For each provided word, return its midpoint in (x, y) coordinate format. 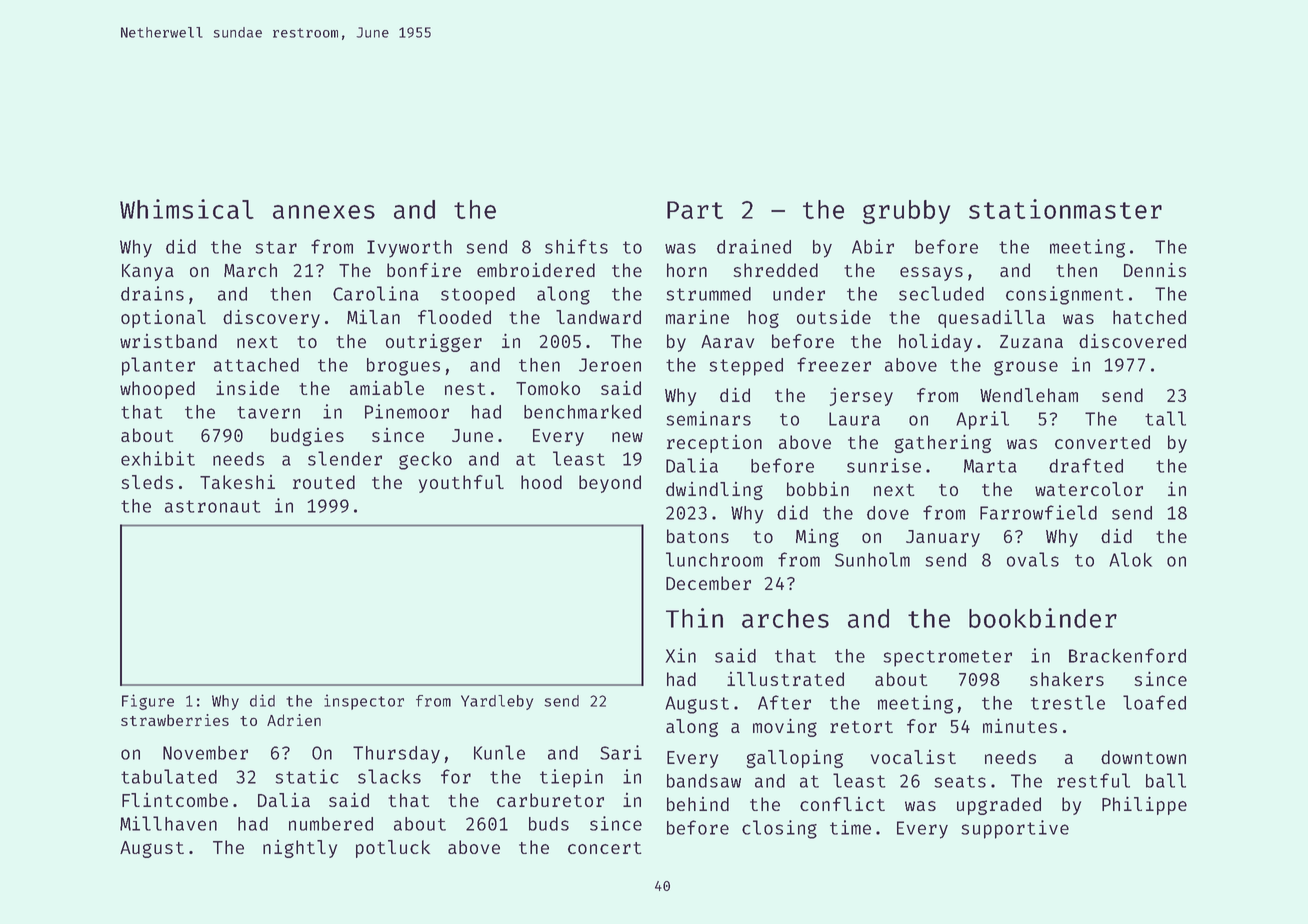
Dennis (1155, 269)
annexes (324, 212)
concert (605, 848)
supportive (1015, 829)
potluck (393, 849)
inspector (364, 702)
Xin (681, 655)
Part (695, 210)
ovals (1033, 559)
